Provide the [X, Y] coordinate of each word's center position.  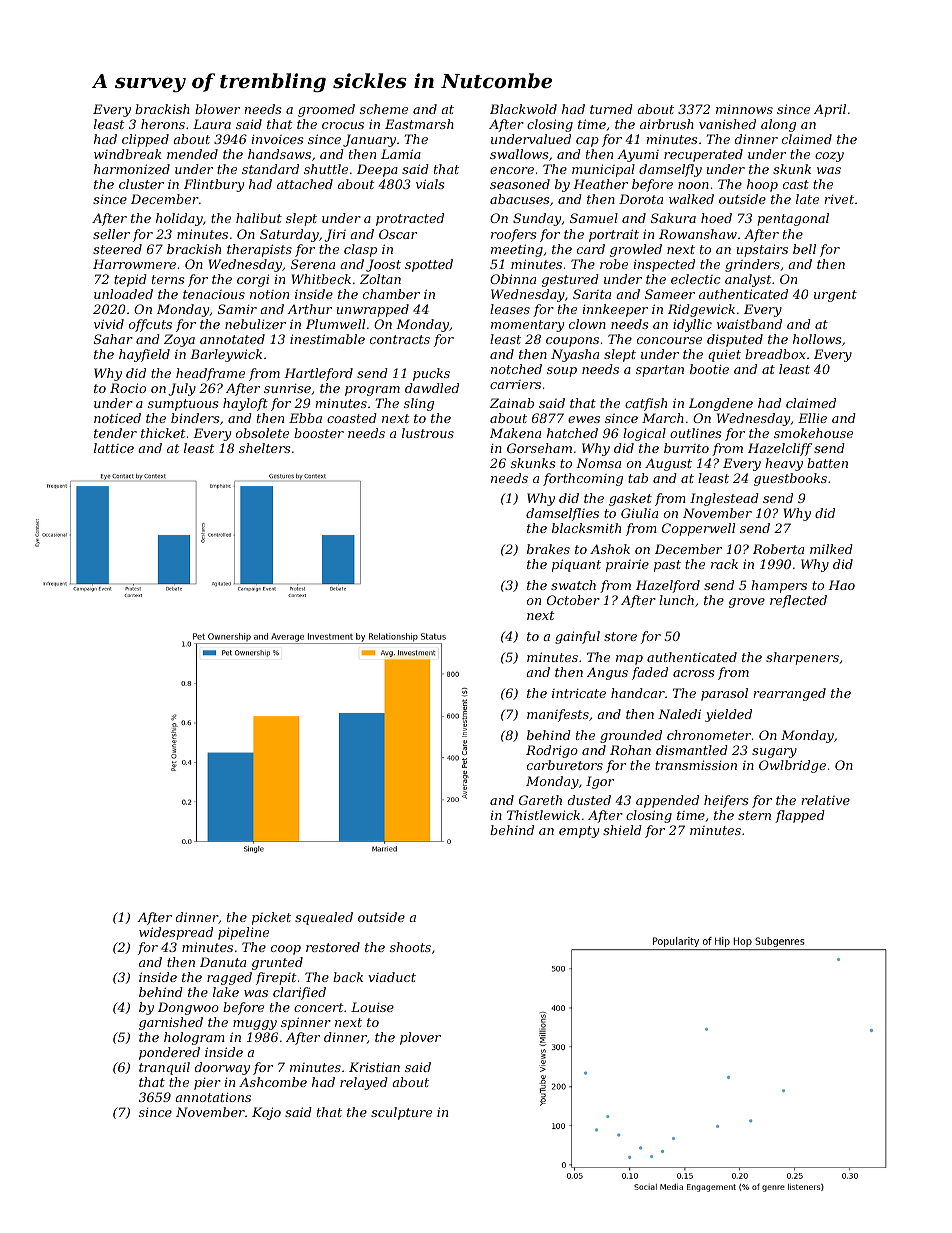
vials [430, 184]
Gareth [540, 800]
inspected [664, 265]
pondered [169, 1053]
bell [804, 249]
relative [826, 800]
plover [420, 1038]
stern [754, 815]
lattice [114, 448]
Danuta [223, 962]
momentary [527, 326]
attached [305, 184]
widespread [176, 933]
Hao [841, 585]
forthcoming [583, 479]
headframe [210, 374]
